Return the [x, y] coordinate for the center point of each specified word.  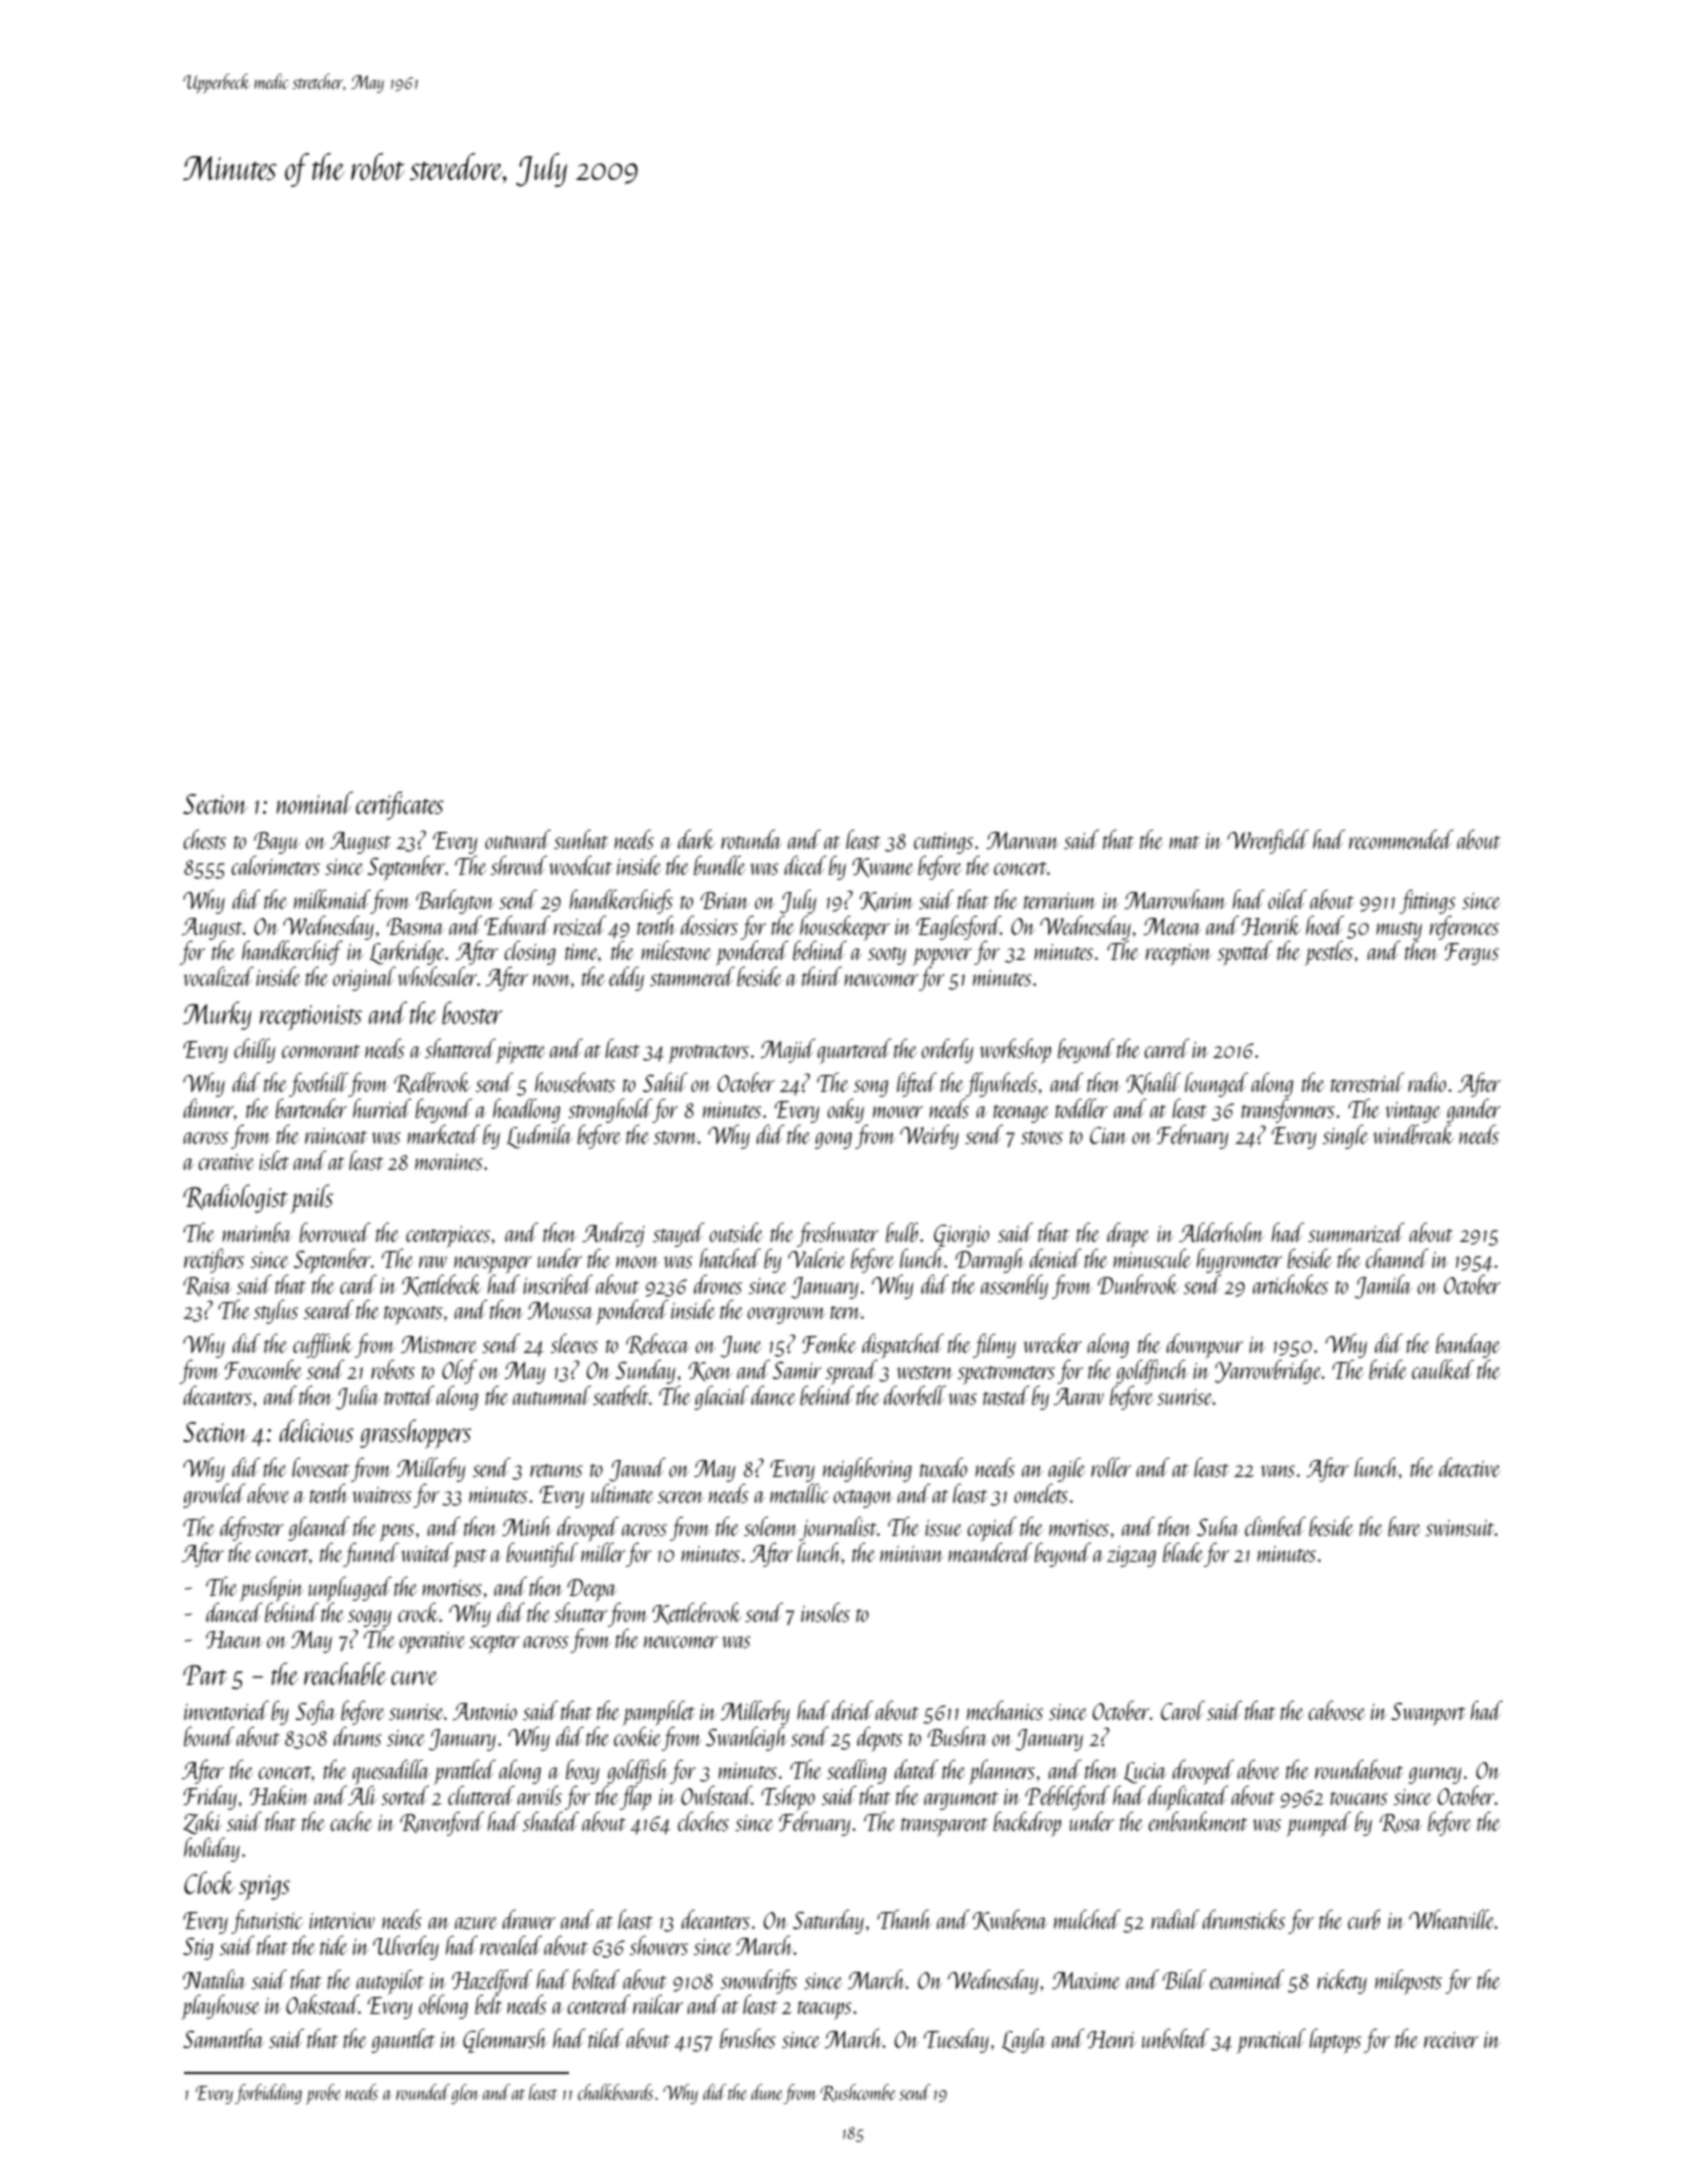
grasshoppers [415, 1434]
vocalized [218, 976]
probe [323, 2094]
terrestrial [1367, 1082]
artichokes [1290, 1284]
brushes [748, 2038]
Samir [797, 1370]
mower [898, 1112]
